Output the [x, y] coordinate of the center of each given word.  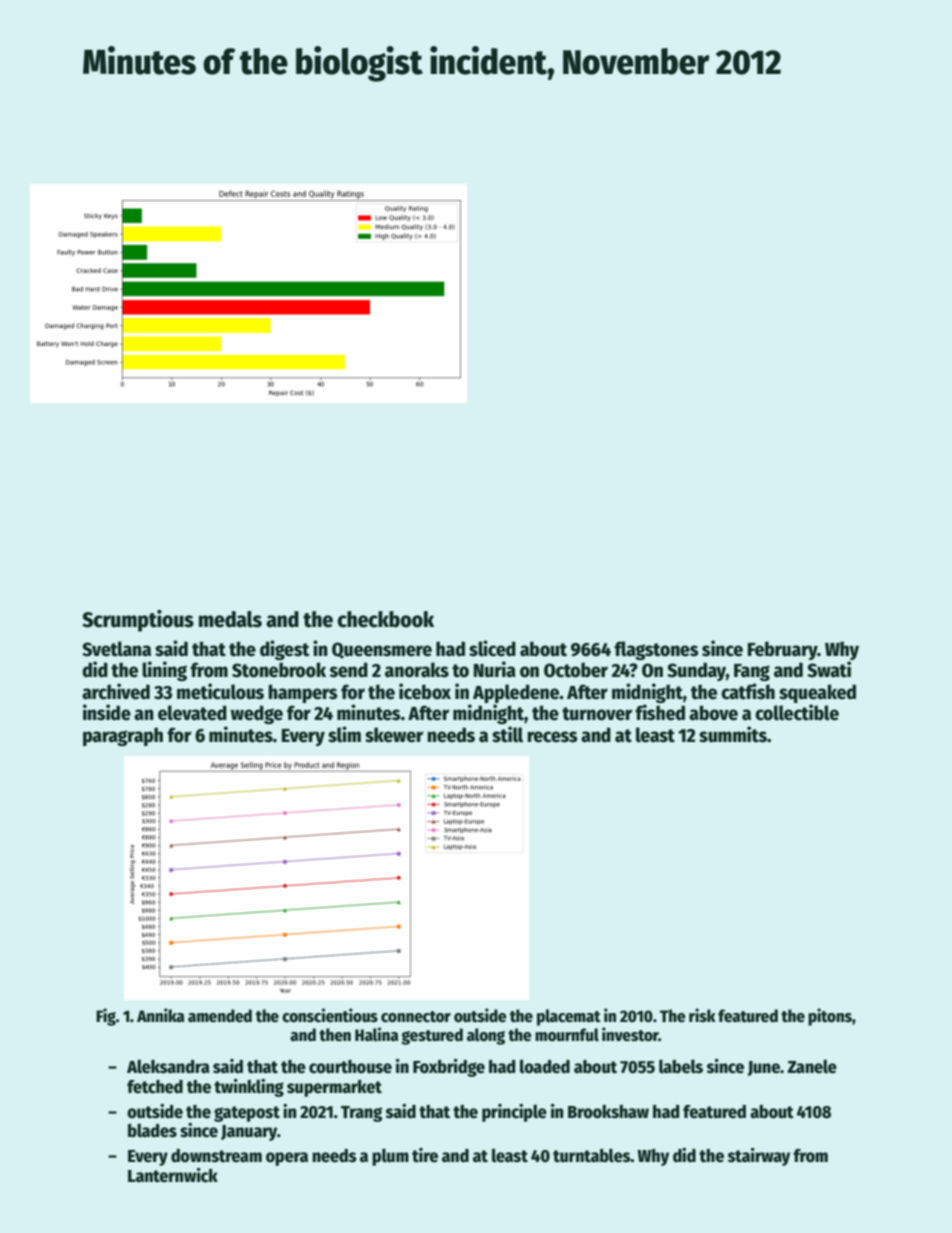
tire [425, 1155]
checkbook [385, 619]
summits [733, 734]
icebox [425, 691]
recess [552, 737]
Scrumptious [138, 621]
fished [660, 712]
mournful [567, 1035]
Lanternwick [173, 1175]
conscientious [330, 1015]
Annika [161, 1015]
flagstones [656, 650]
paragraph [123, 736]
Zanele [812, 1066]
